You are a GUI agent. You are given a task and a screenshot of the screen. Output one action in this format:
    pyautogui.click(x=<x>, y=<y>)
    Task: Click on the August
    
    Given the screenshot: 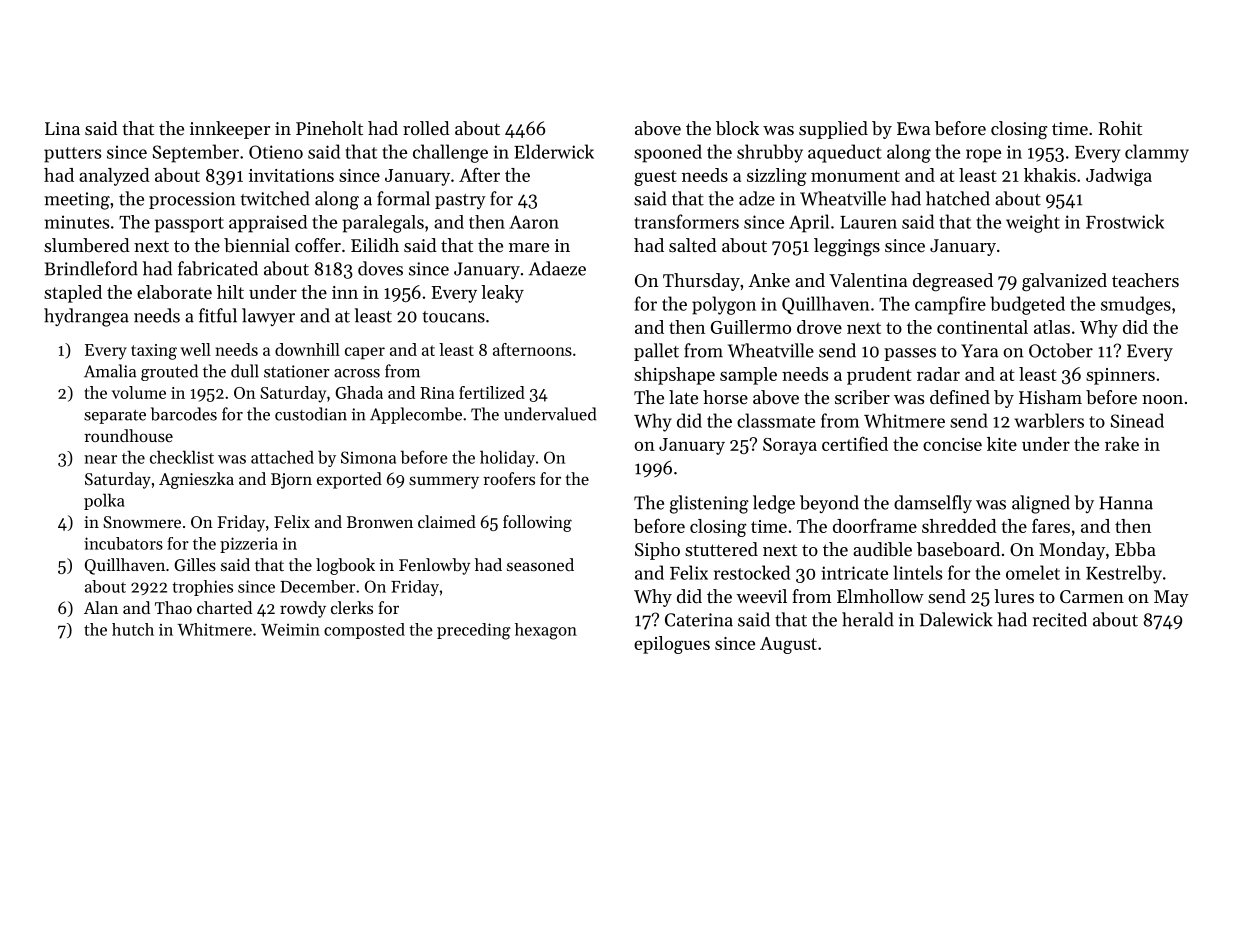 What is the action you would take?
    pyautogui.click(x=788, y=645)
